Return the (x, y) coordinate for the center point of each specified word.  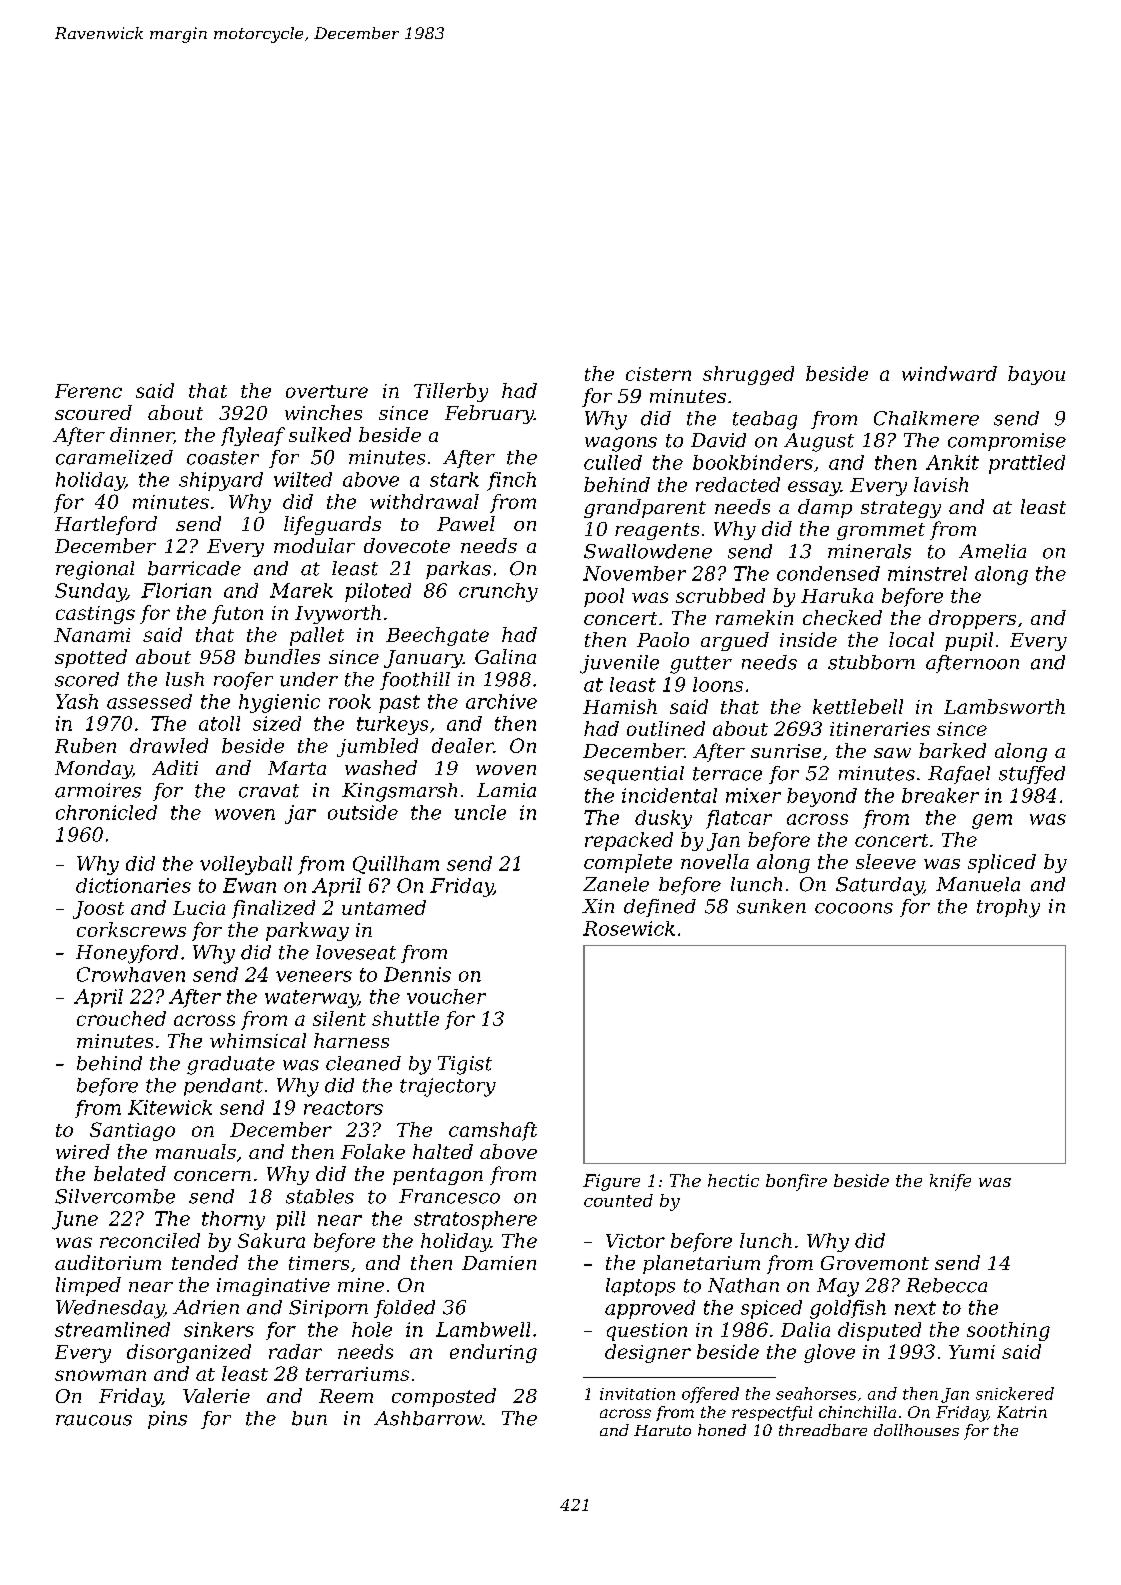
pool (604, 597)
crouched (121, 1018)
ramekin (754, 617)
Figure (611, 1182)
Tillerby (451, 392)
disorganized (189, 1353)
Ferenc (88, 391)
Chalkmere (926, 418)
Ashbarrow (428, 1418)
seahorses (816, 1393)
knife (950, 1182)
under (309, 679)
